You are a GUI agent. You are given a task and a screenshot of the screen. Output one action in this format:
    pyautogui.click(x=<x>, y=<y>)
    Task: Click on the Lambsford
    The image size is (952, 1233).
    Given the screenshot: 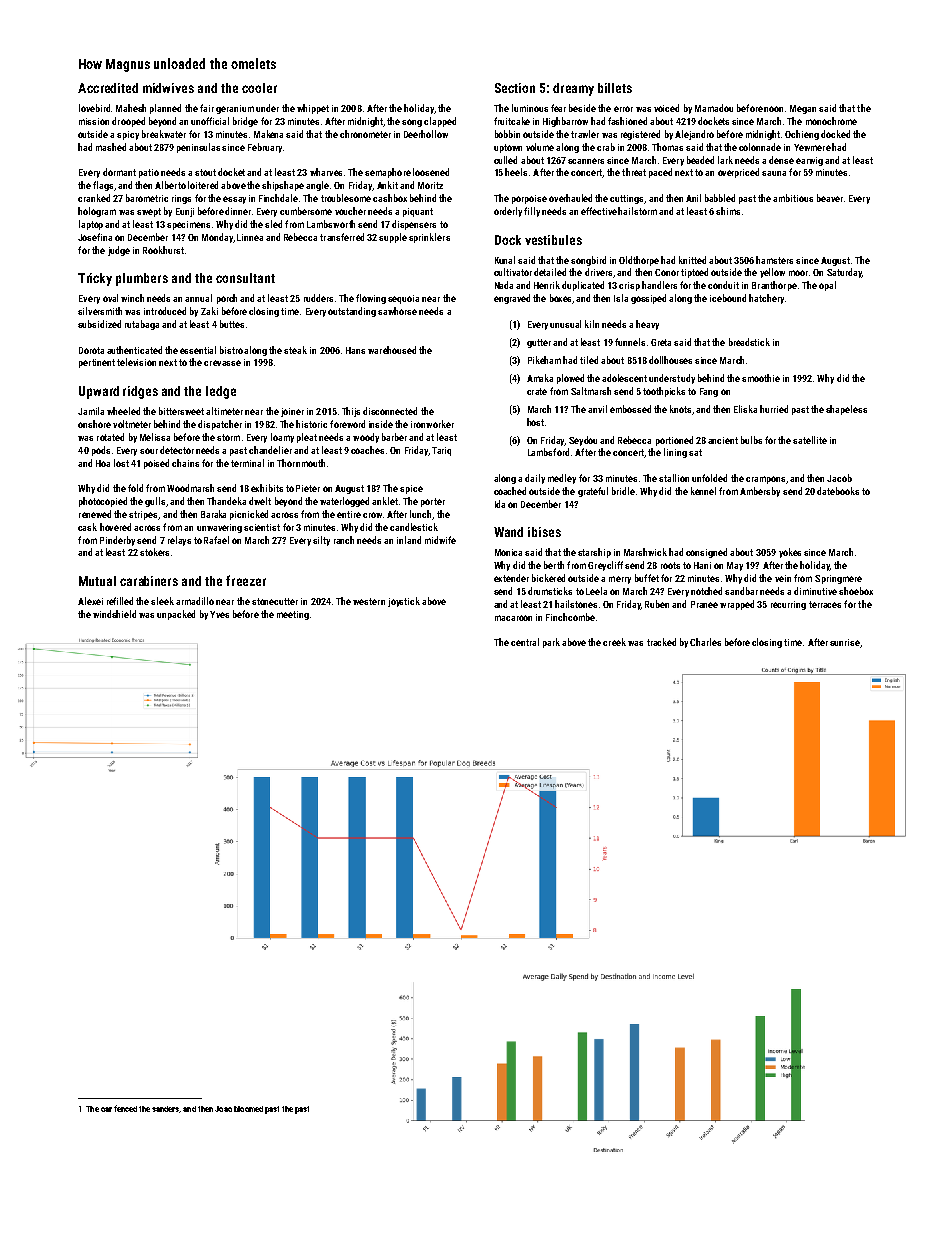 What is the action you would take?
    pyautogui.click(x=548, y=452)
